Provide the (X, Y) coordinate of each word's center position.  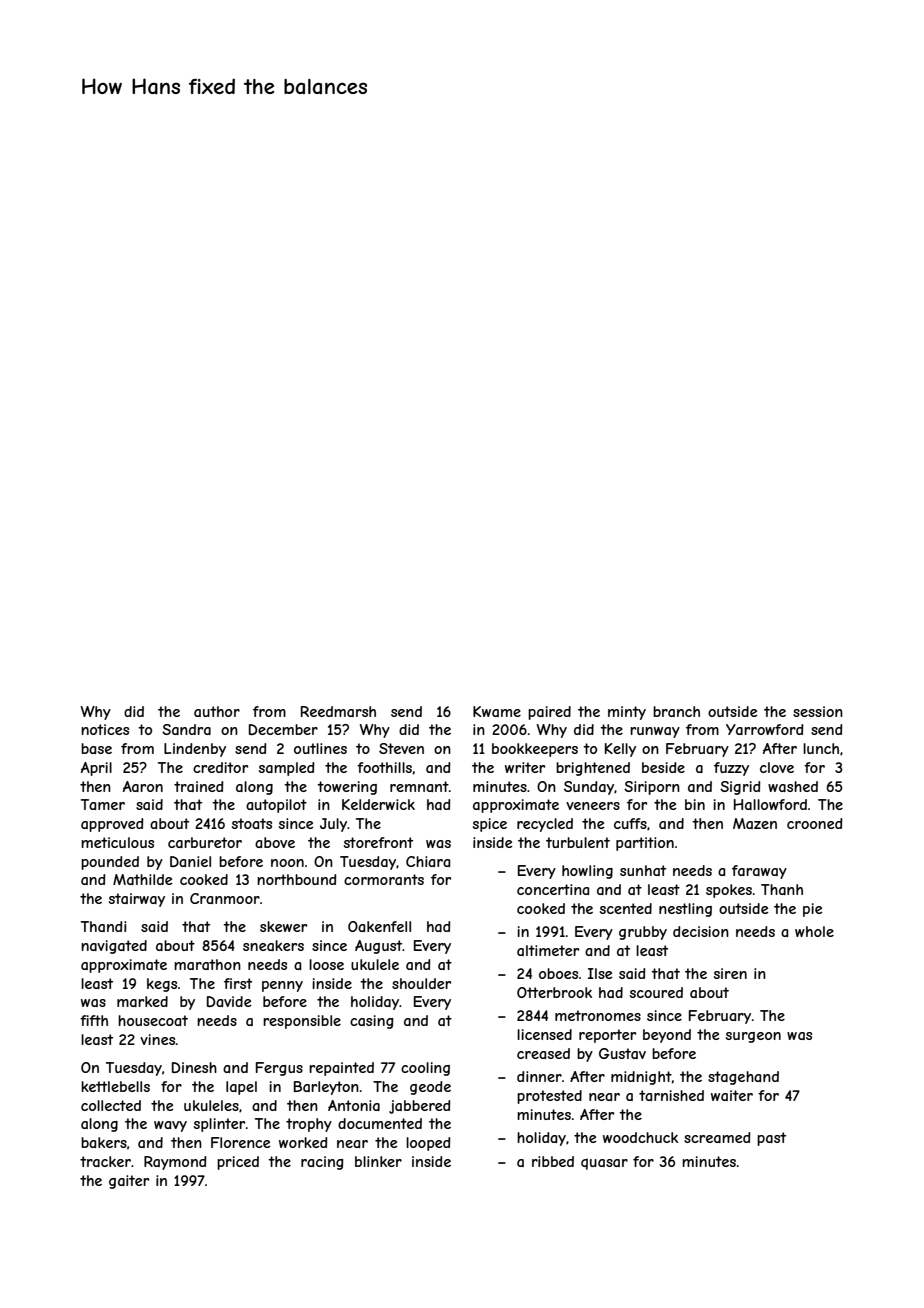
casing (371, 1022)
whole (814, 931)
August (379, 947)
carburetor (205, 842)
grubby (643, 933)
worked (303, 1142)
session (818, 711)
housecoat (153, 1020)
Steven (401, 748)
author (217, 711)
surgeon (753, 1037)
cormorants (384, 879)
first (238, 983)
